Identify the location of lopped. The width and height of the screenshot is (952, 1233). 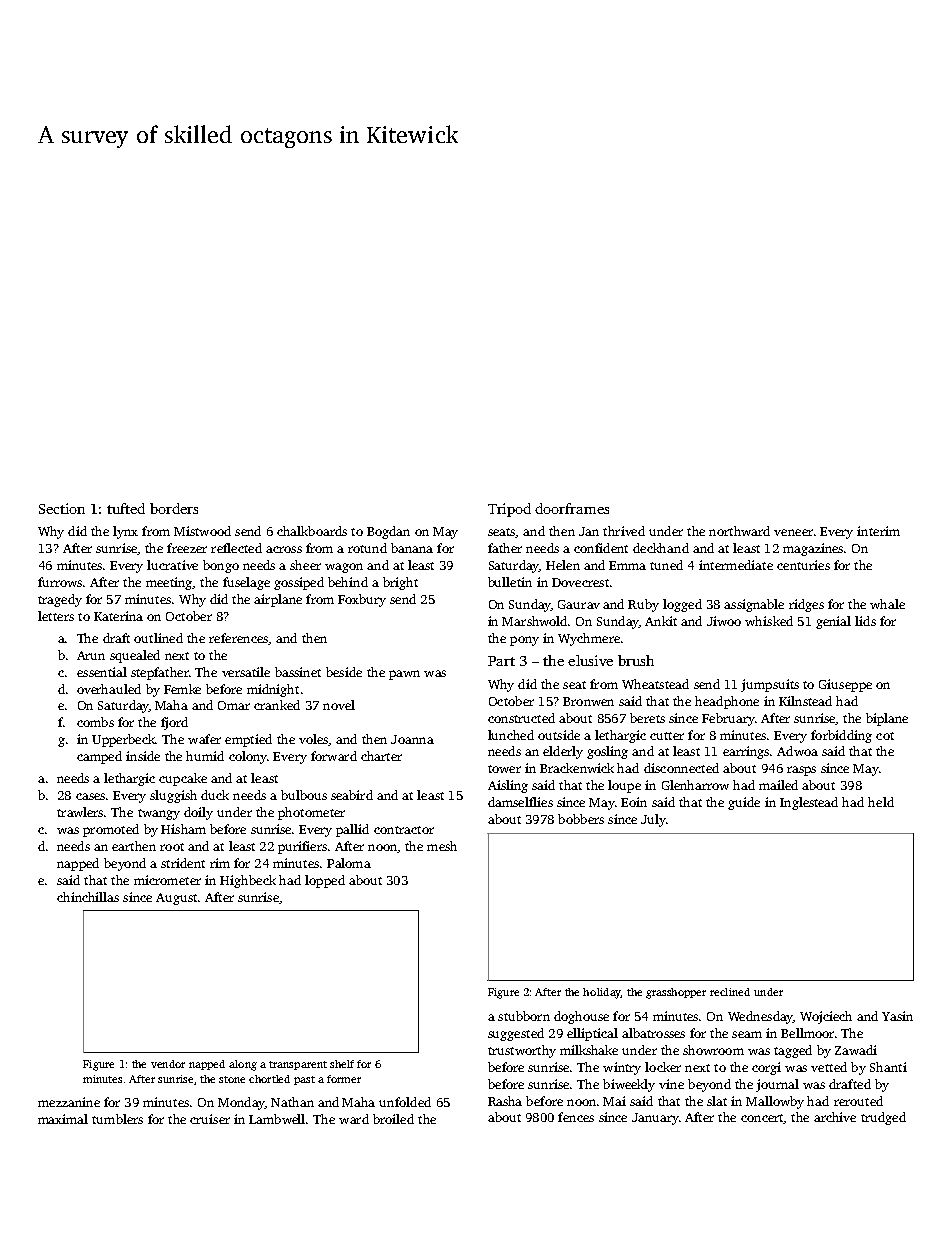
(325, 881).
